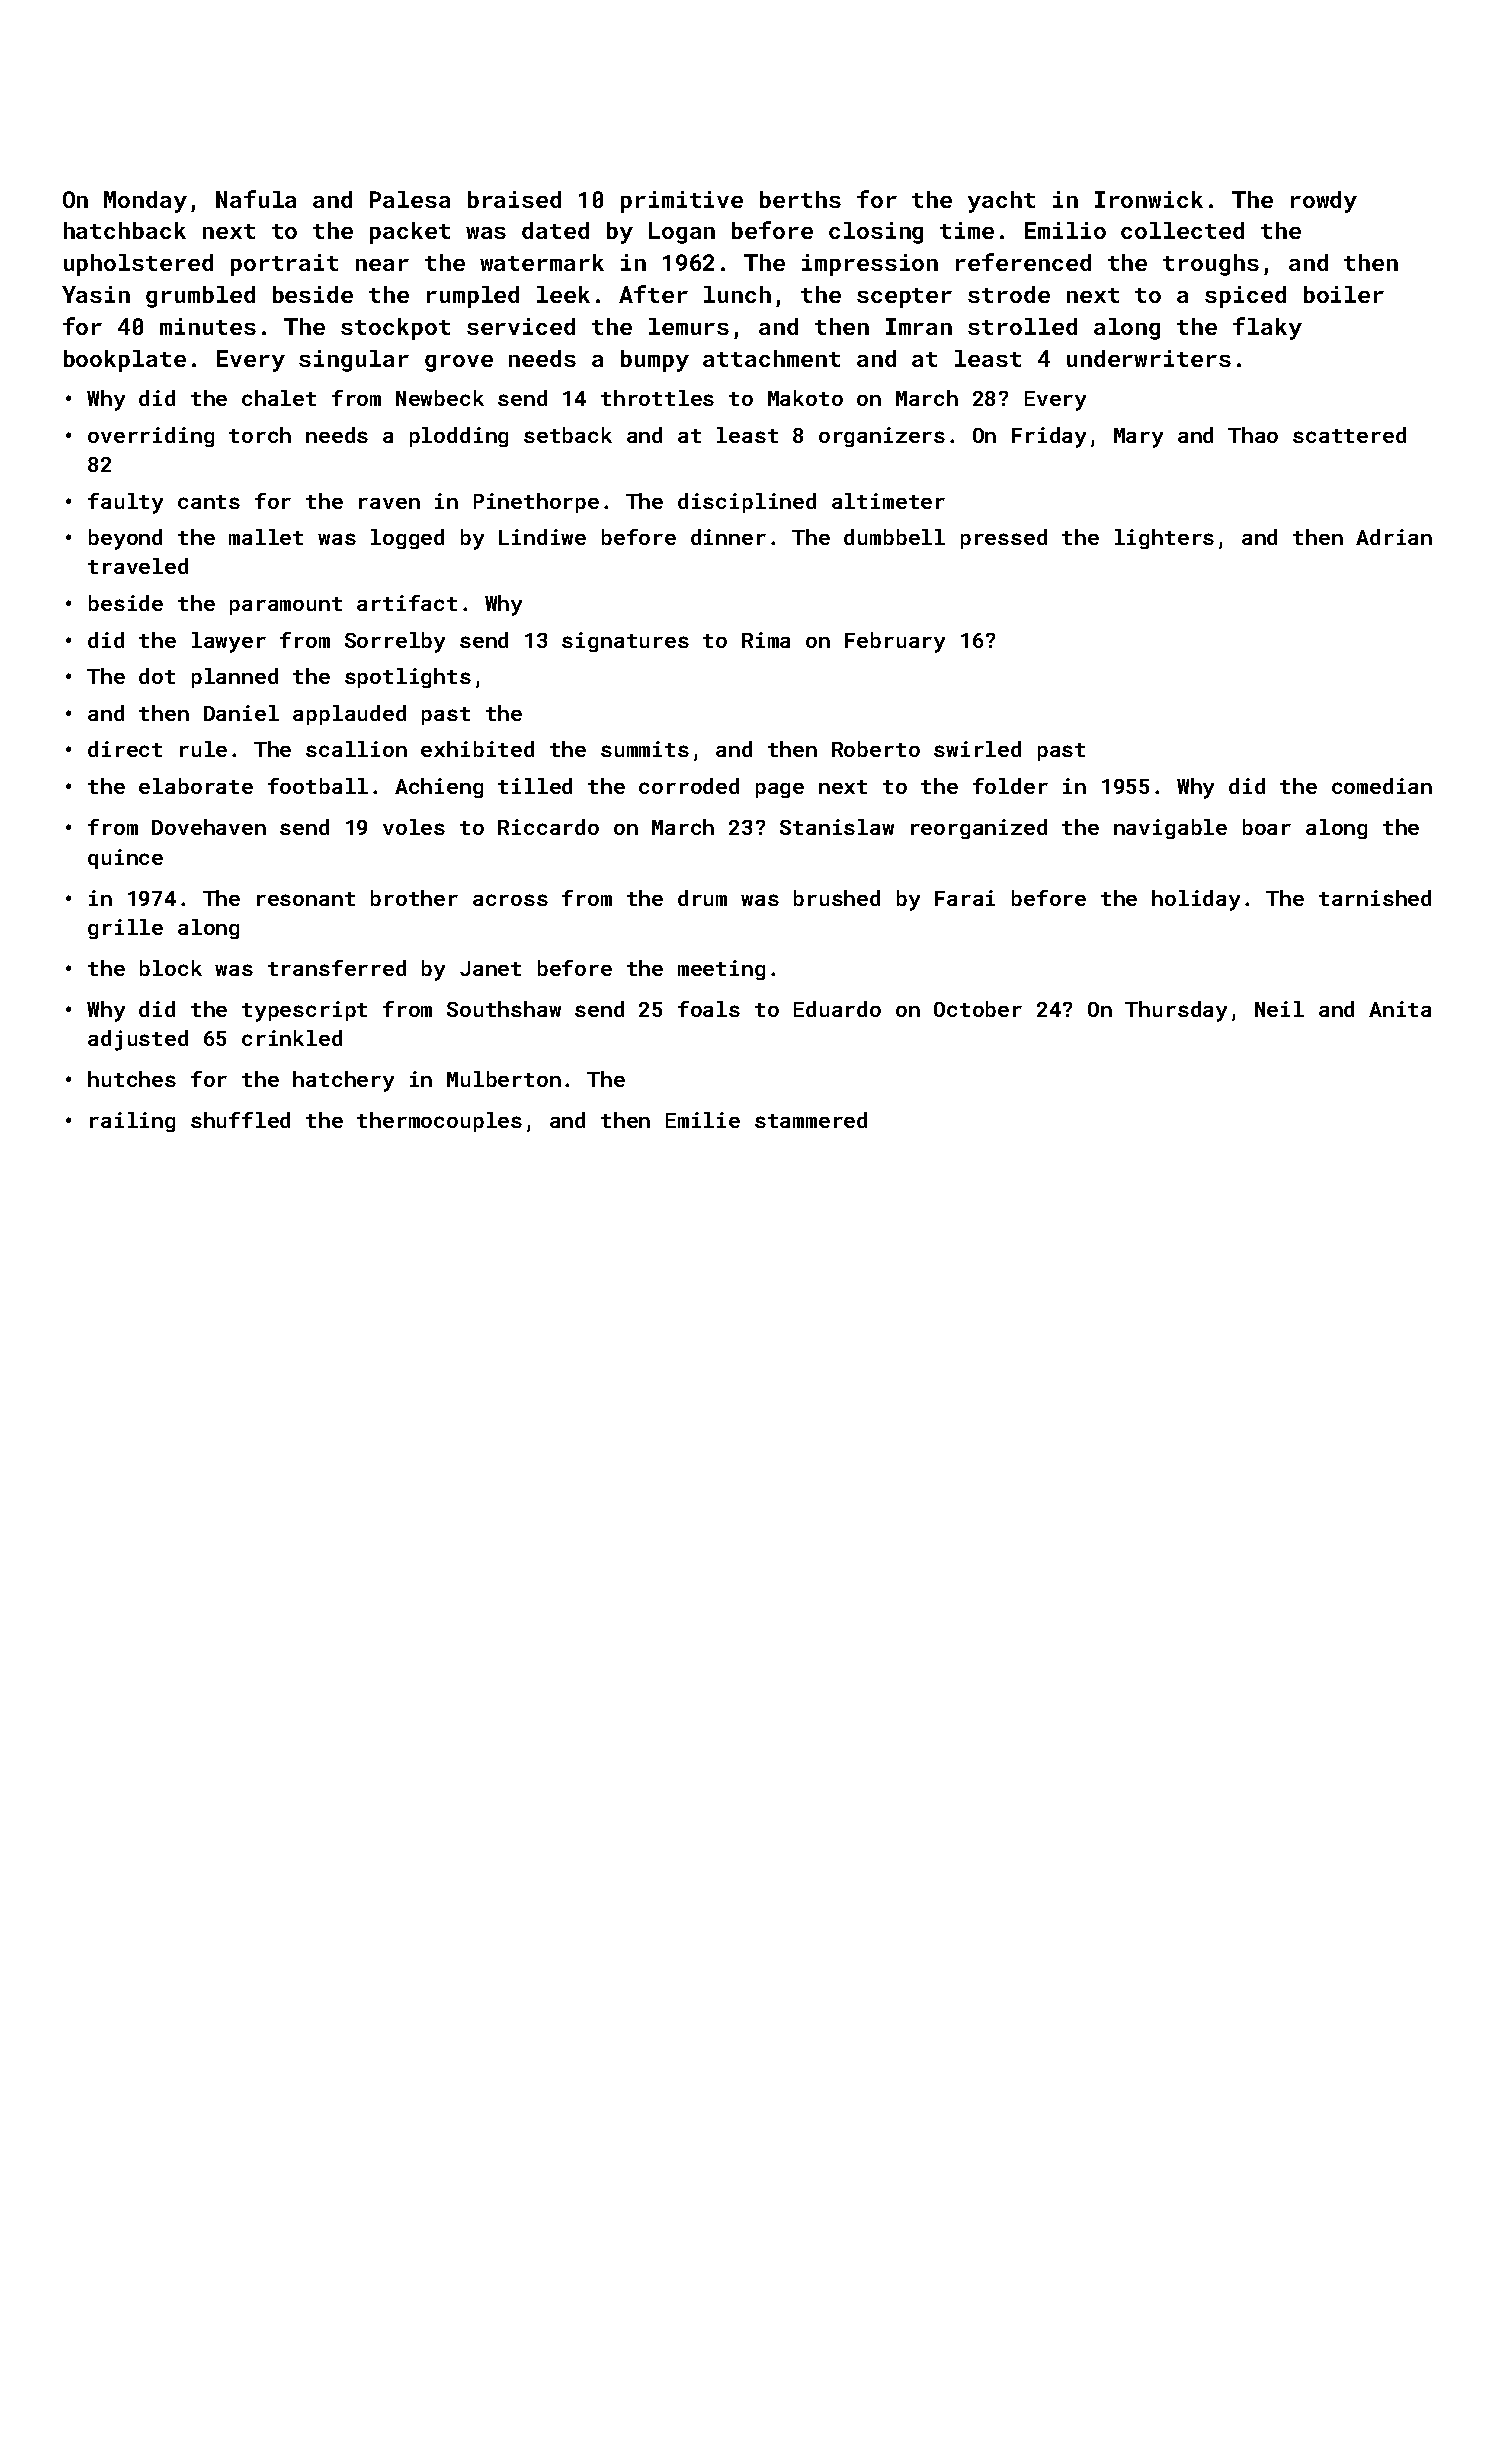 The height and width of the document is (2464, 1496). I want to click on tilled, so click(535, 786).
